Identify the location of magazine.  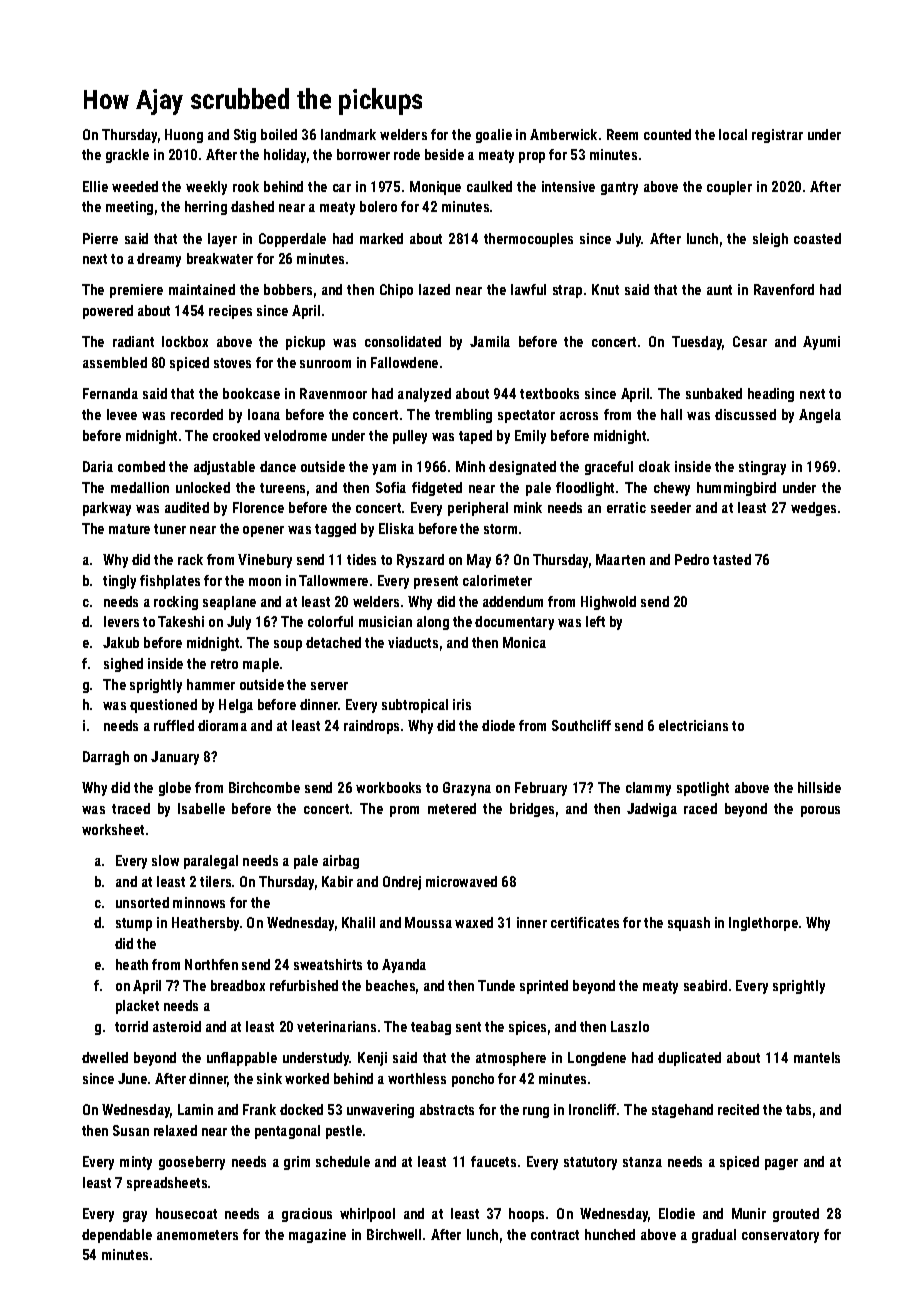
(317, 1236).
